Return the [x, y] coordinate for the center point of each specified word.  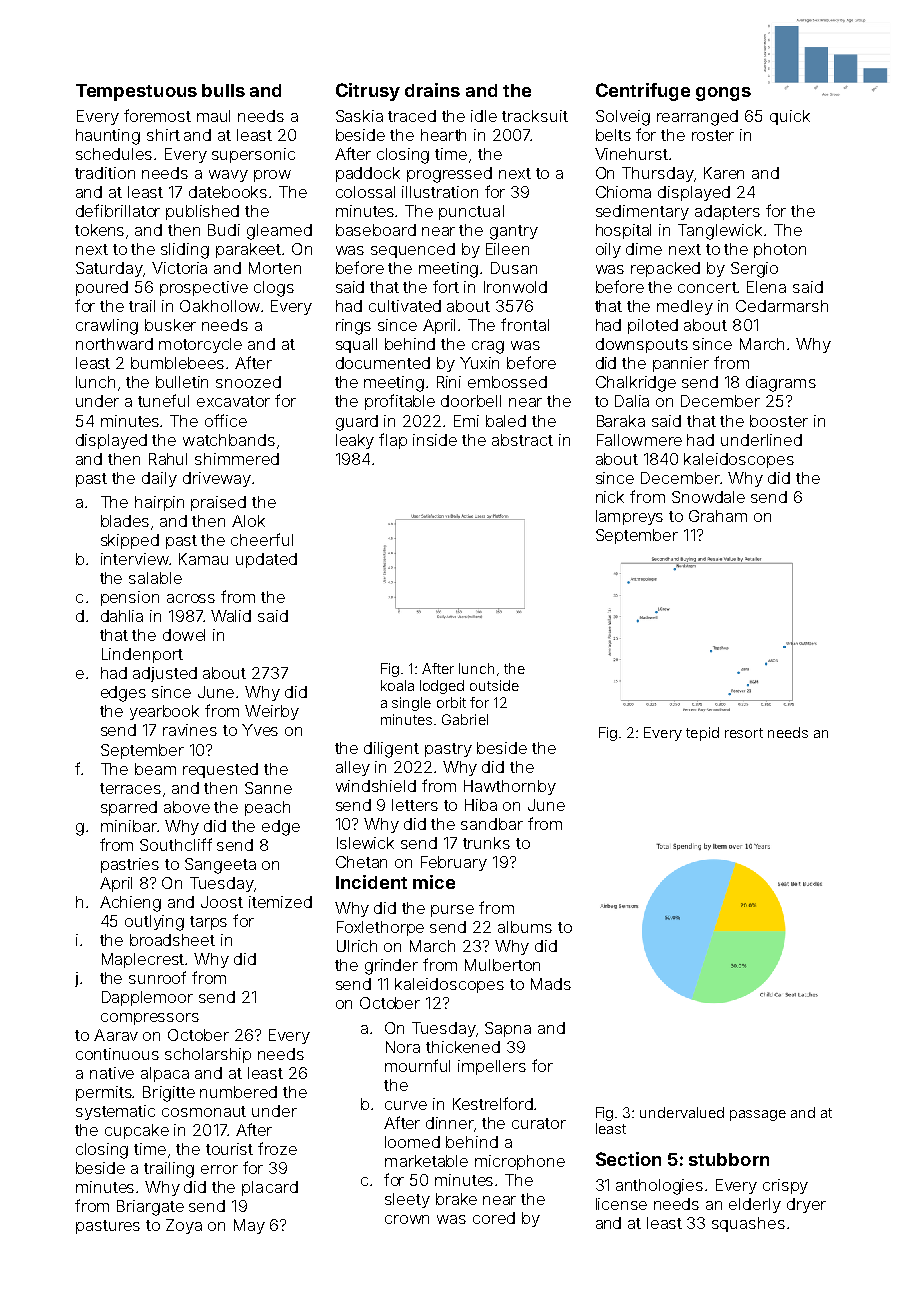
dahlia [122, 616]
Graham [718, 516]
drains [432, 90]
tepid [702, 734]
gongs [723, 94]
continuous [117, 1054]
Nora [403, 1047]
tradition [105, 173]
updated [266, 560]
